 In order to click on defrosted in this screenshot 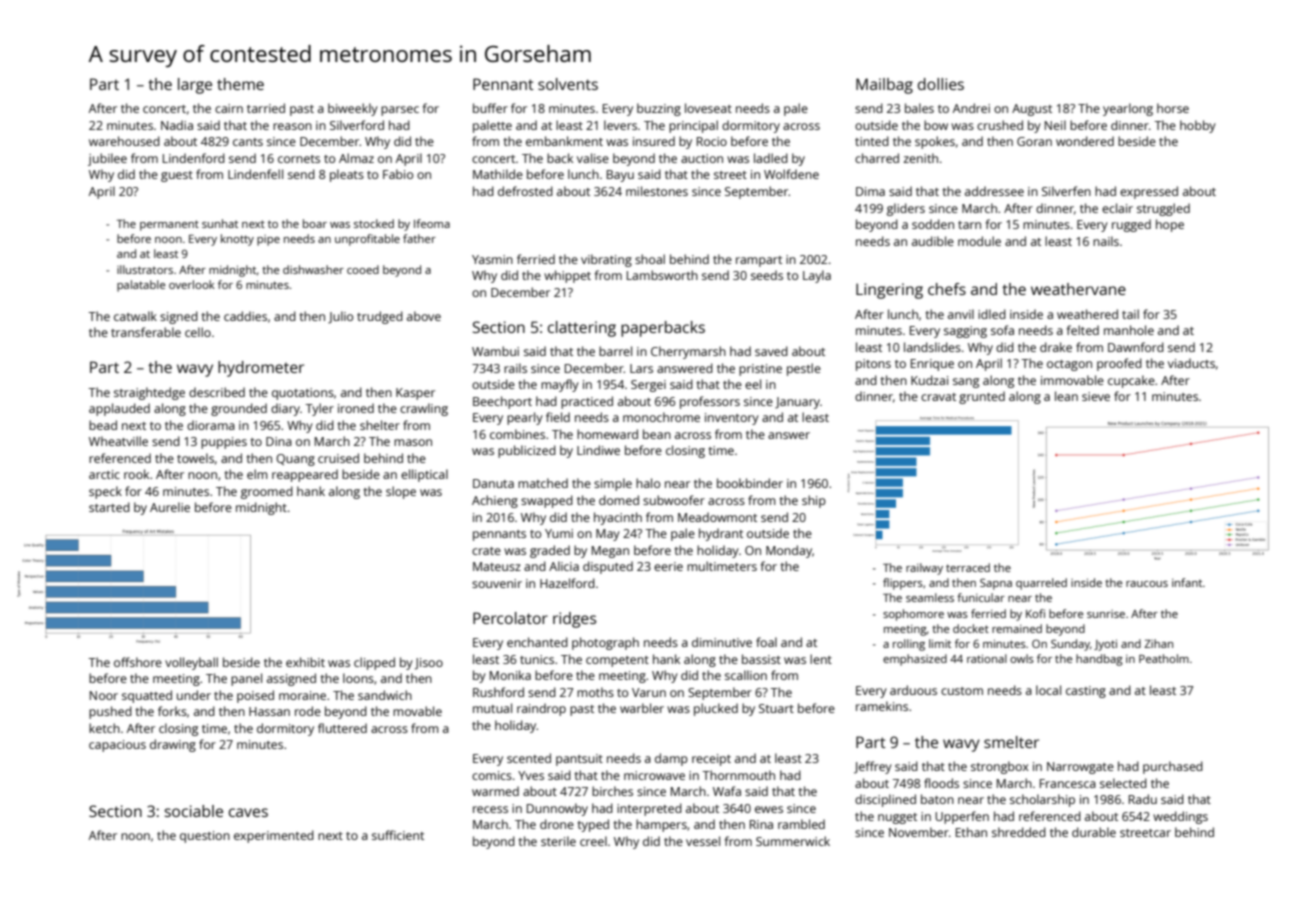, I will do `click(525, 191)`.
